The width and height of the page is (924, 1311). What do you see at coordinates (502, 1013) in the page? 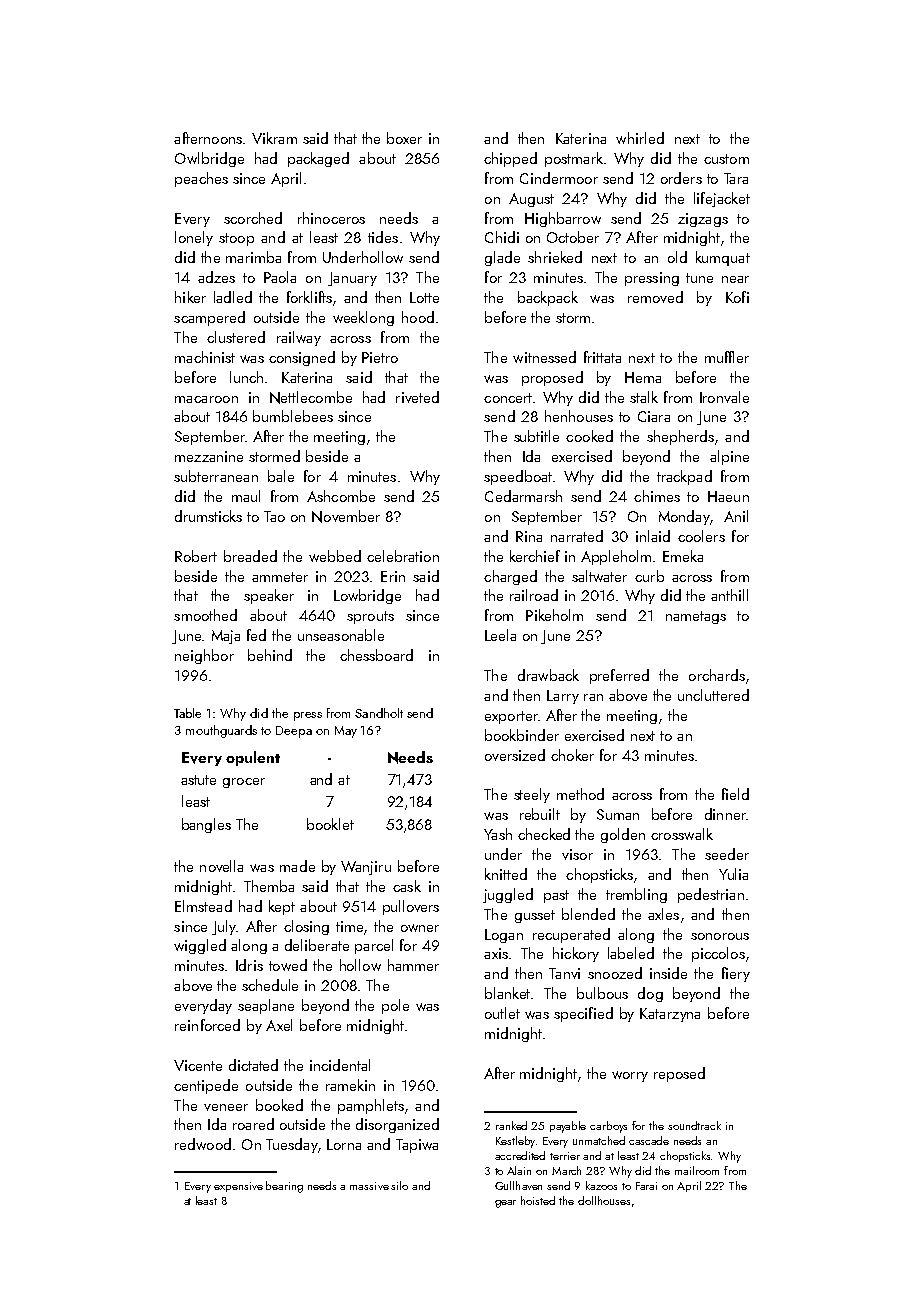
I see `outlet` at bounding box center [502, 1013].
